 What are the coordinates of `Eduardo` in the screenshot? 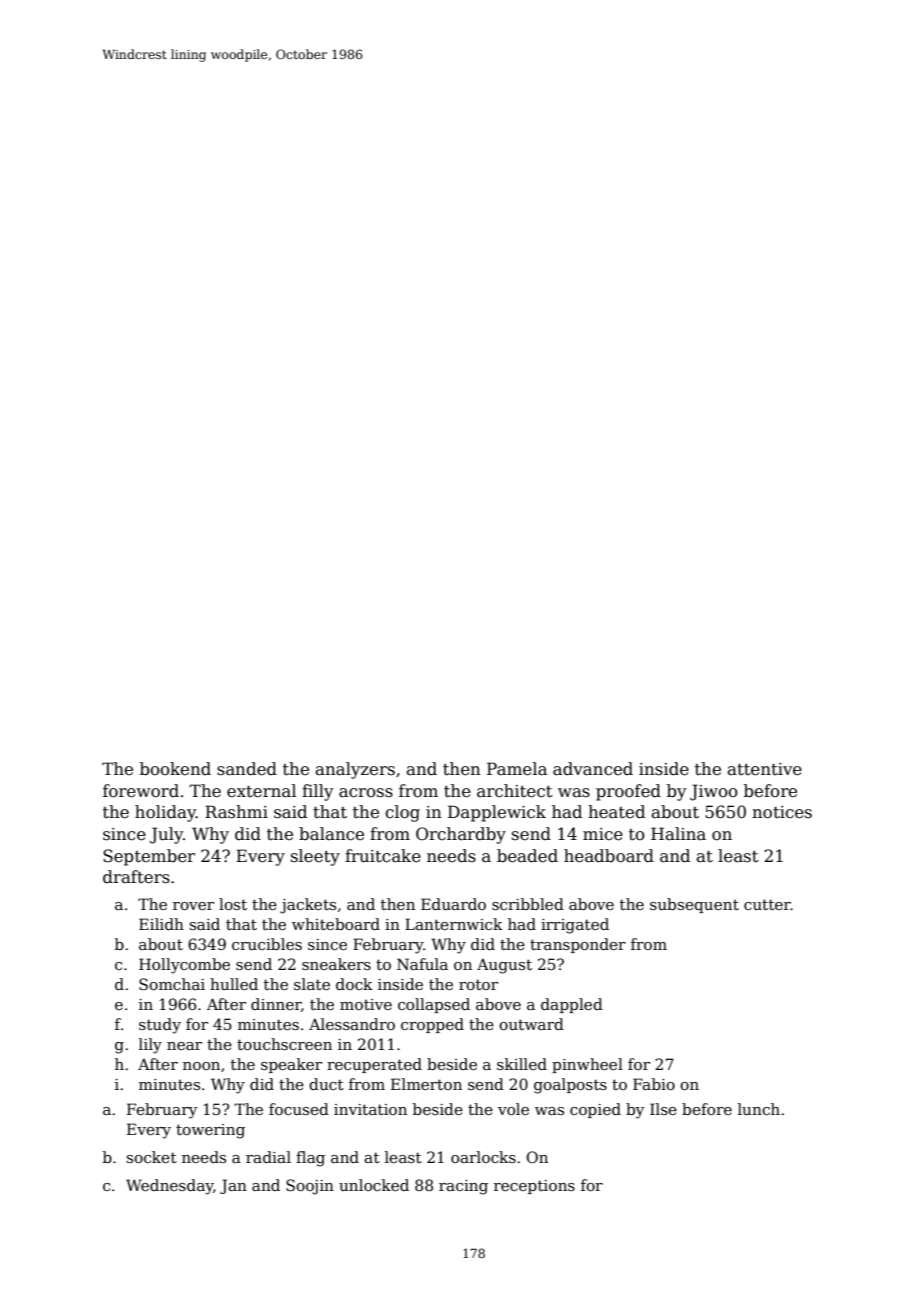 It's located at (453, 904).
